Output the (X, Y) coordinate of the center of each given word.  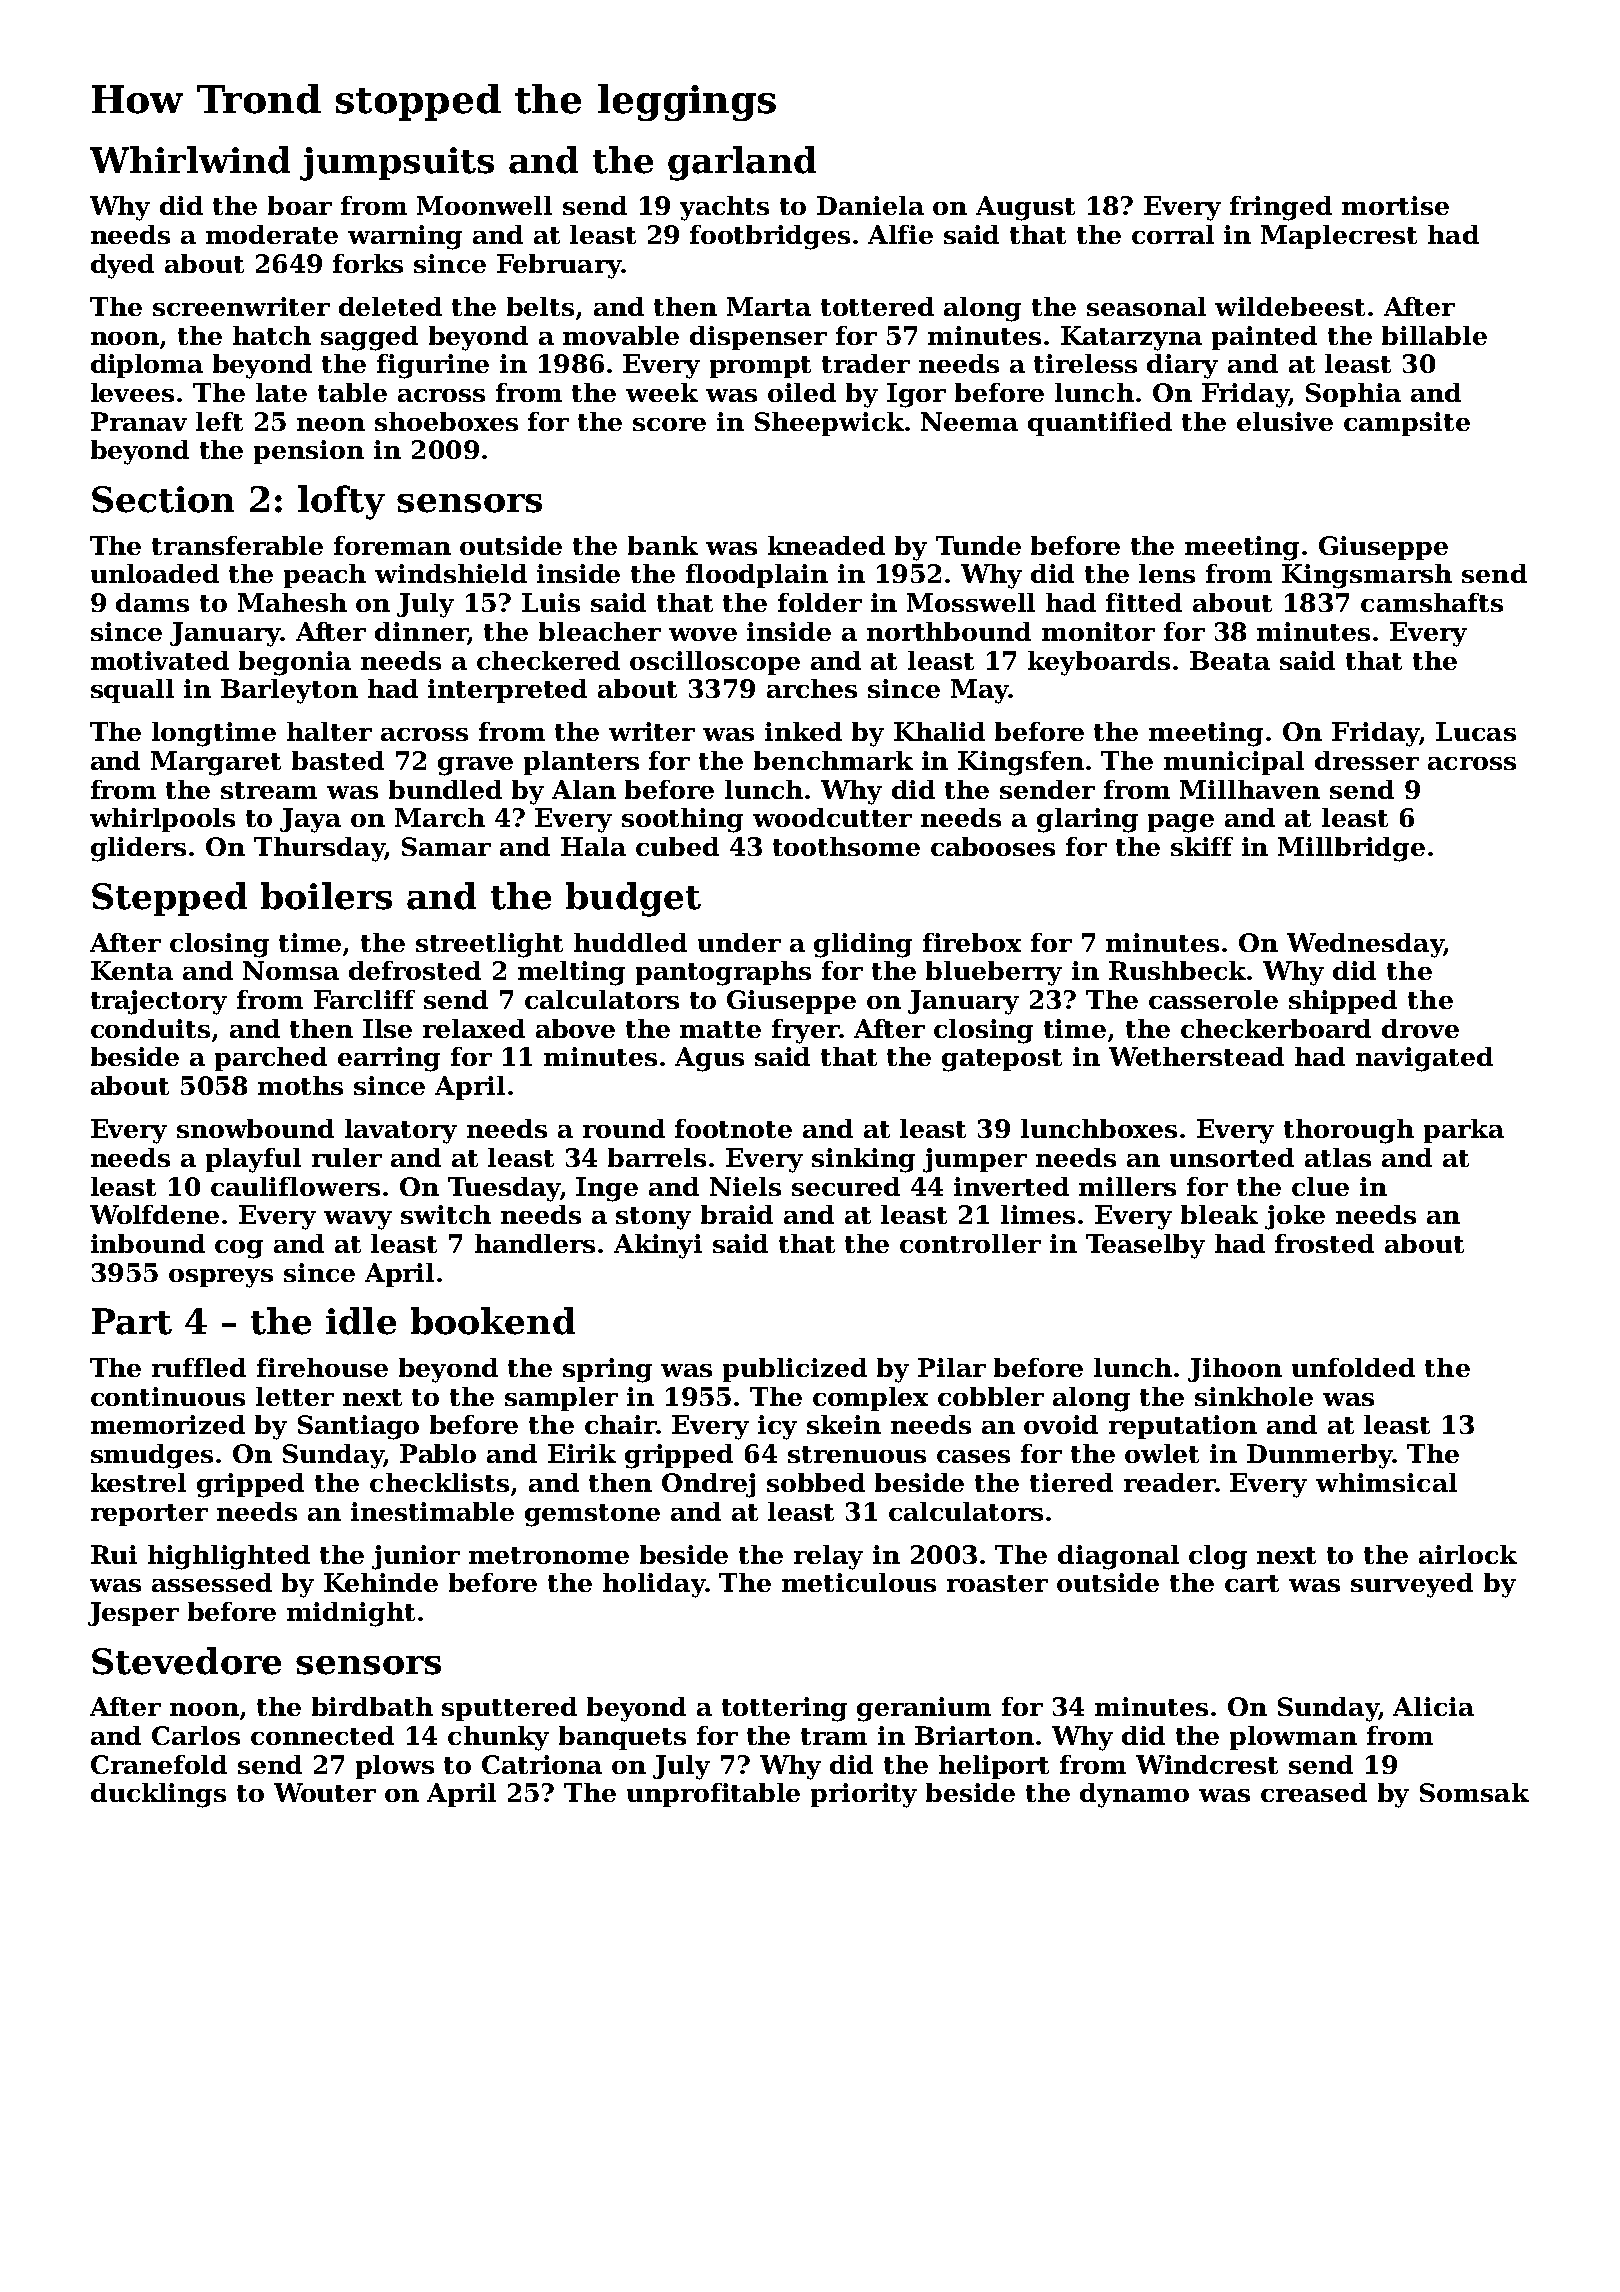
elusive (1285, 421)
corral (1173, 234)
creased (1314, 1792)
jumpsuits (397, 164)
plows (395, 1767)
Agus (709, 1059)
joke (1295, 1217)
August (1025, 208)
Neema (969, 421)
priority (864, 1795)
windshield (451, 573)
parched (271, 1059)
